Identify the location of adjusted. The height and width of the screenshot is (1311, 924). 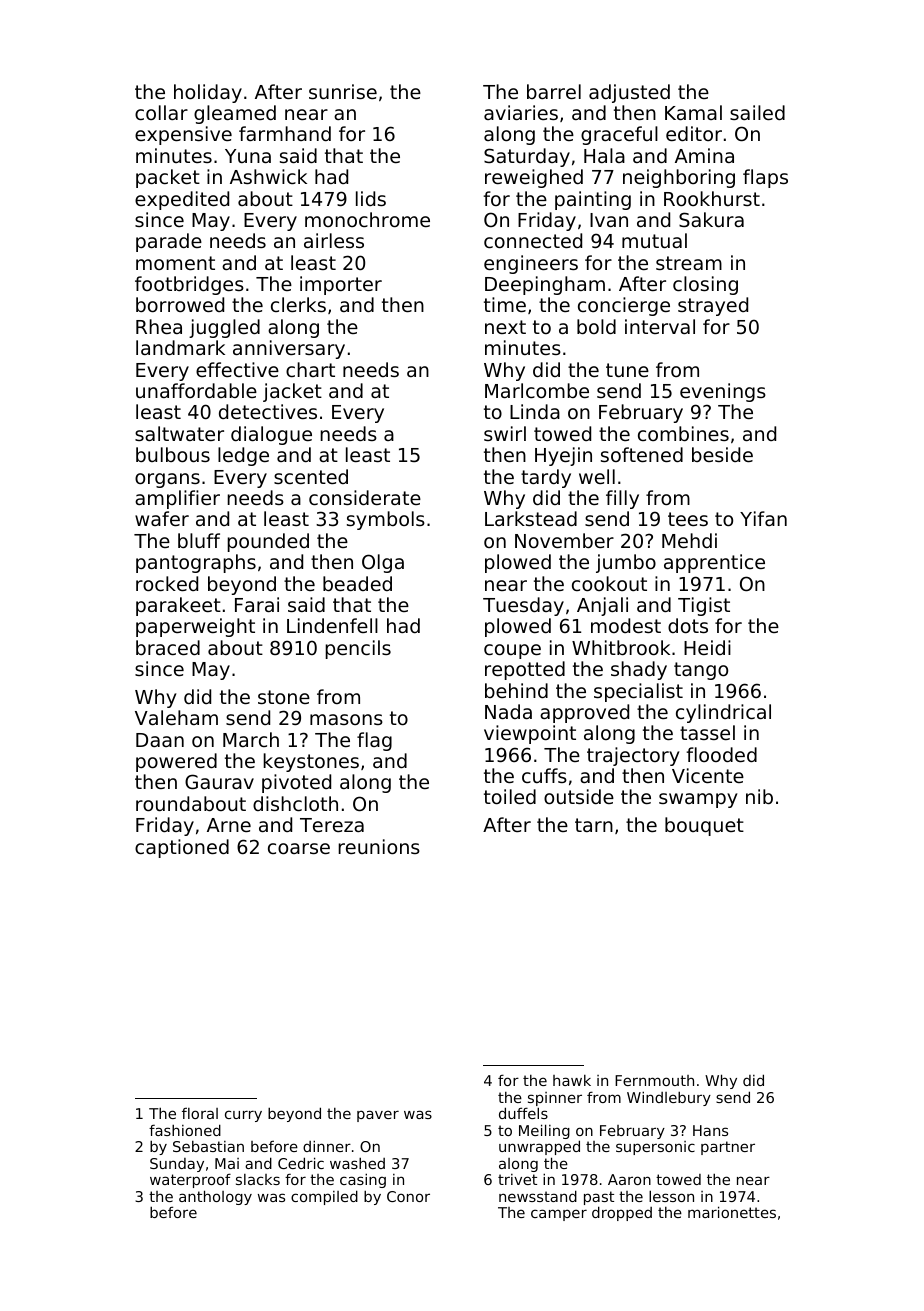
(629, 93).
